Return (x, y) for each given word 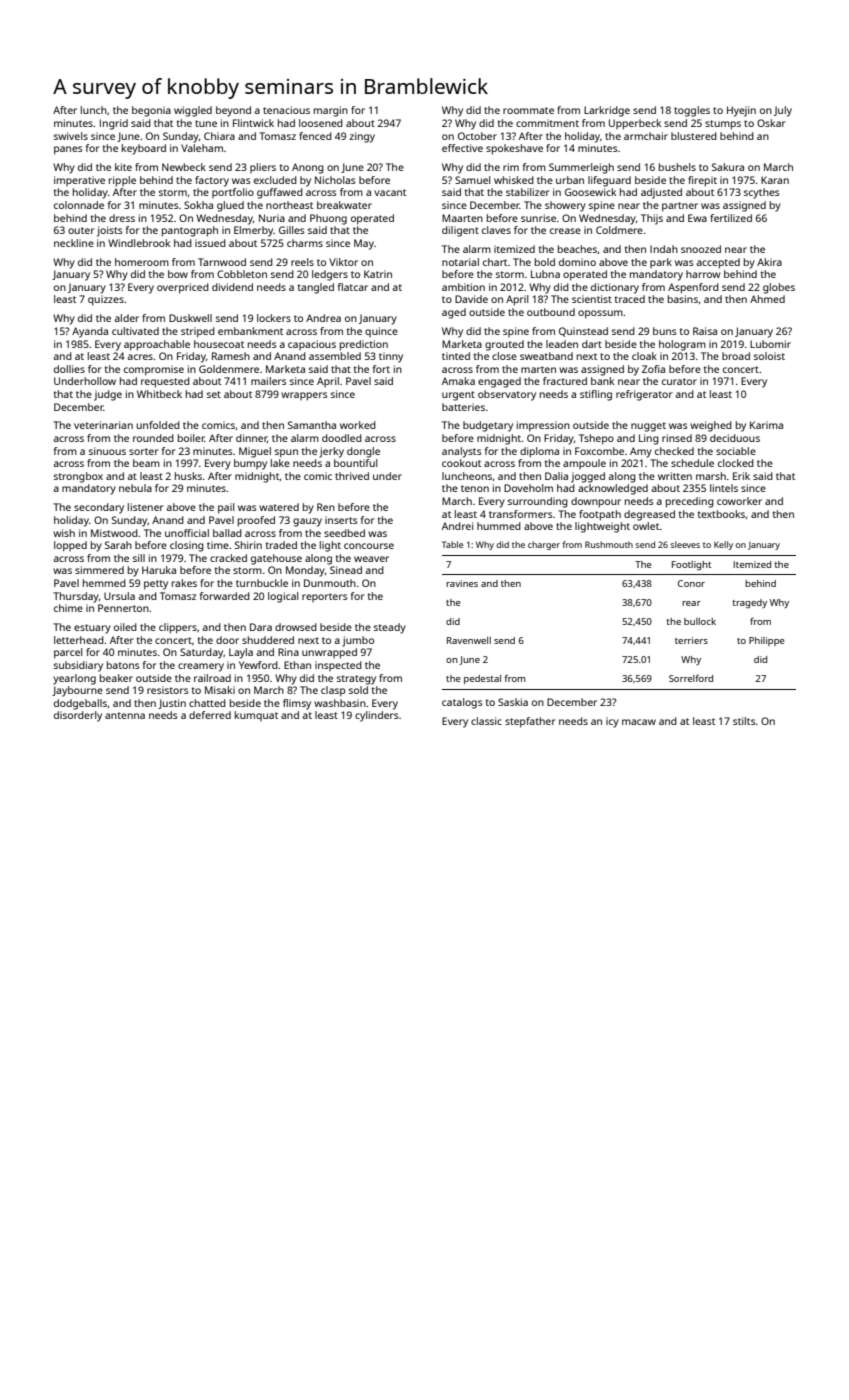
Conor (691, 583)
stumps (723, 125)
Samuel (472, 180)
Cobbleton (242, 274)
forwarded (225, 596)
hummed (499, 526)
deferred (210, 715)
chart (495, 262)
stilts (744, 721)
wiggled (193, 111)
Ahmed (767, 299)
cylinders (376, 716)
